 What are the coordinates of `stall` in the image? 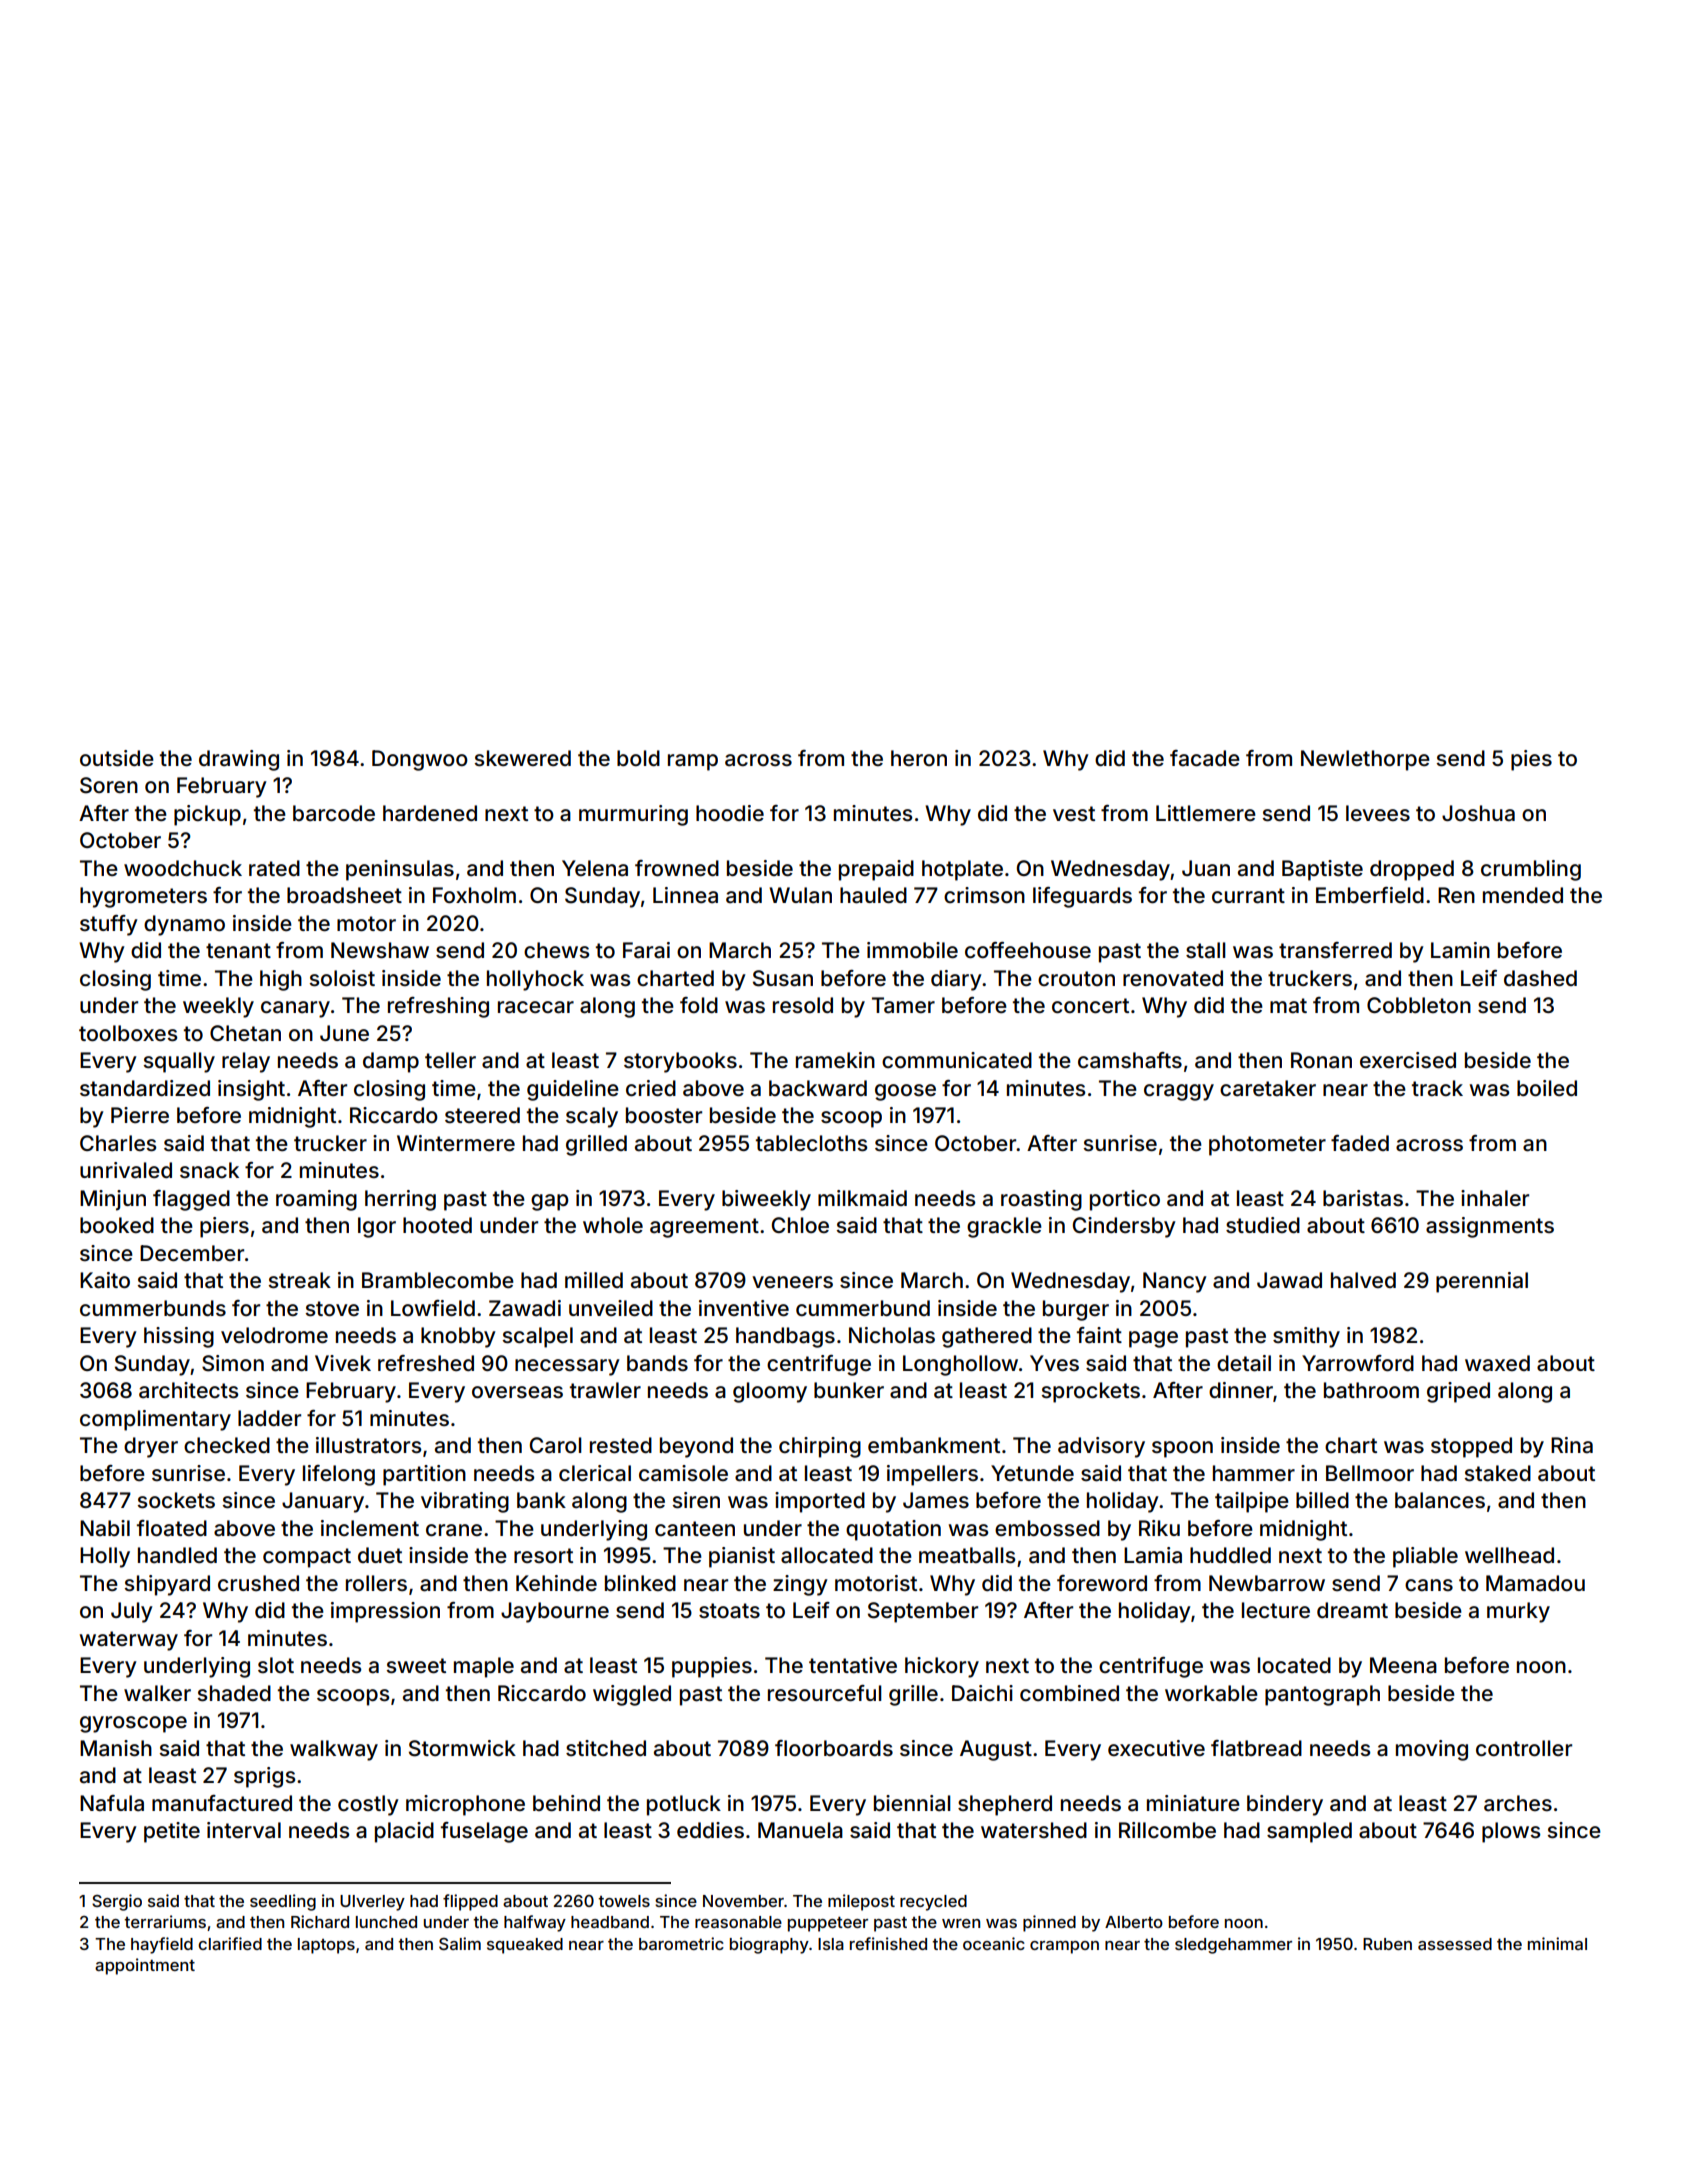 It's located at (1206, 950).
